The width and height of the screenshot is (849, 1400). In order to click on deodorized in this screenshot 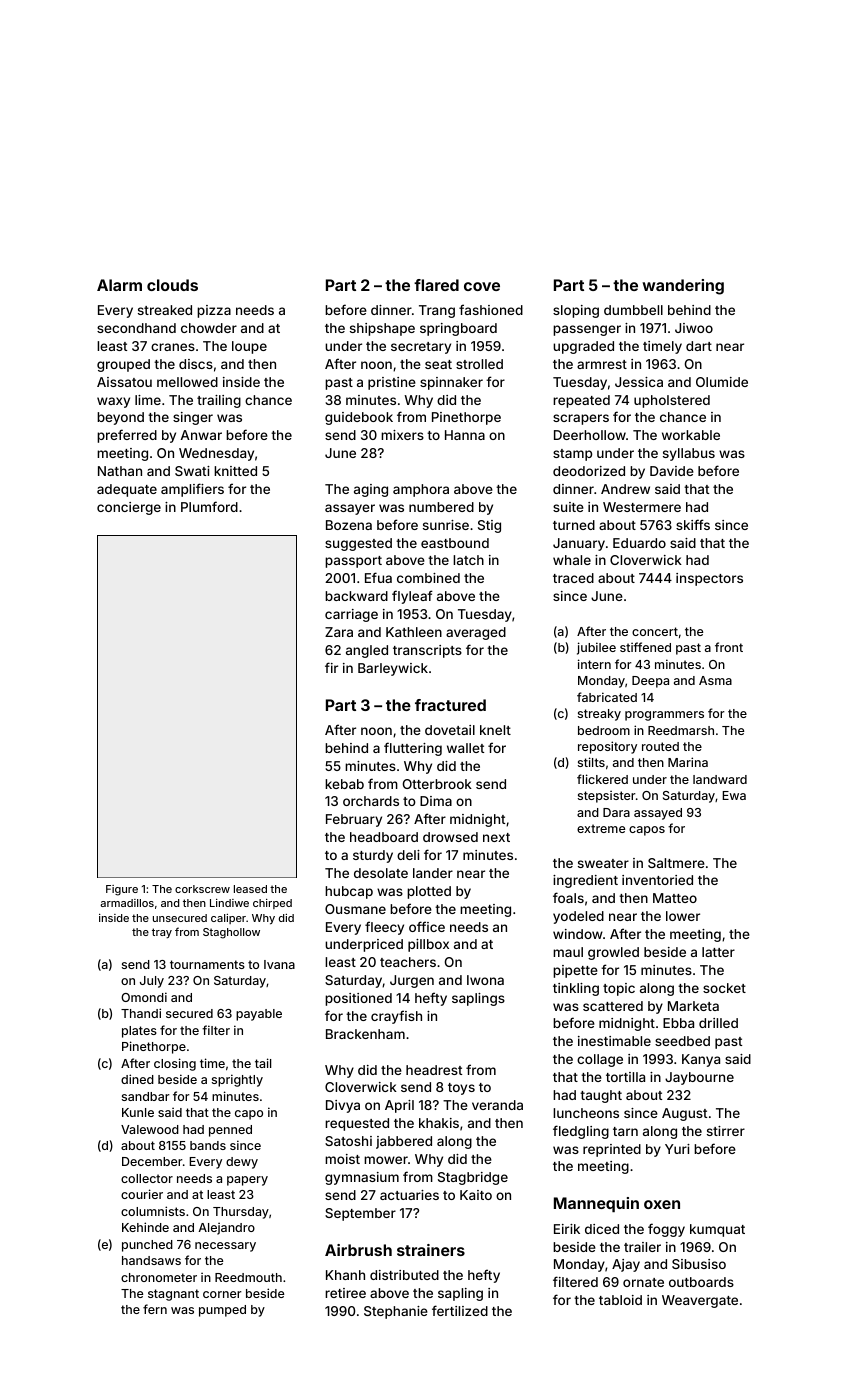, I will do `click(589, 471)`.
